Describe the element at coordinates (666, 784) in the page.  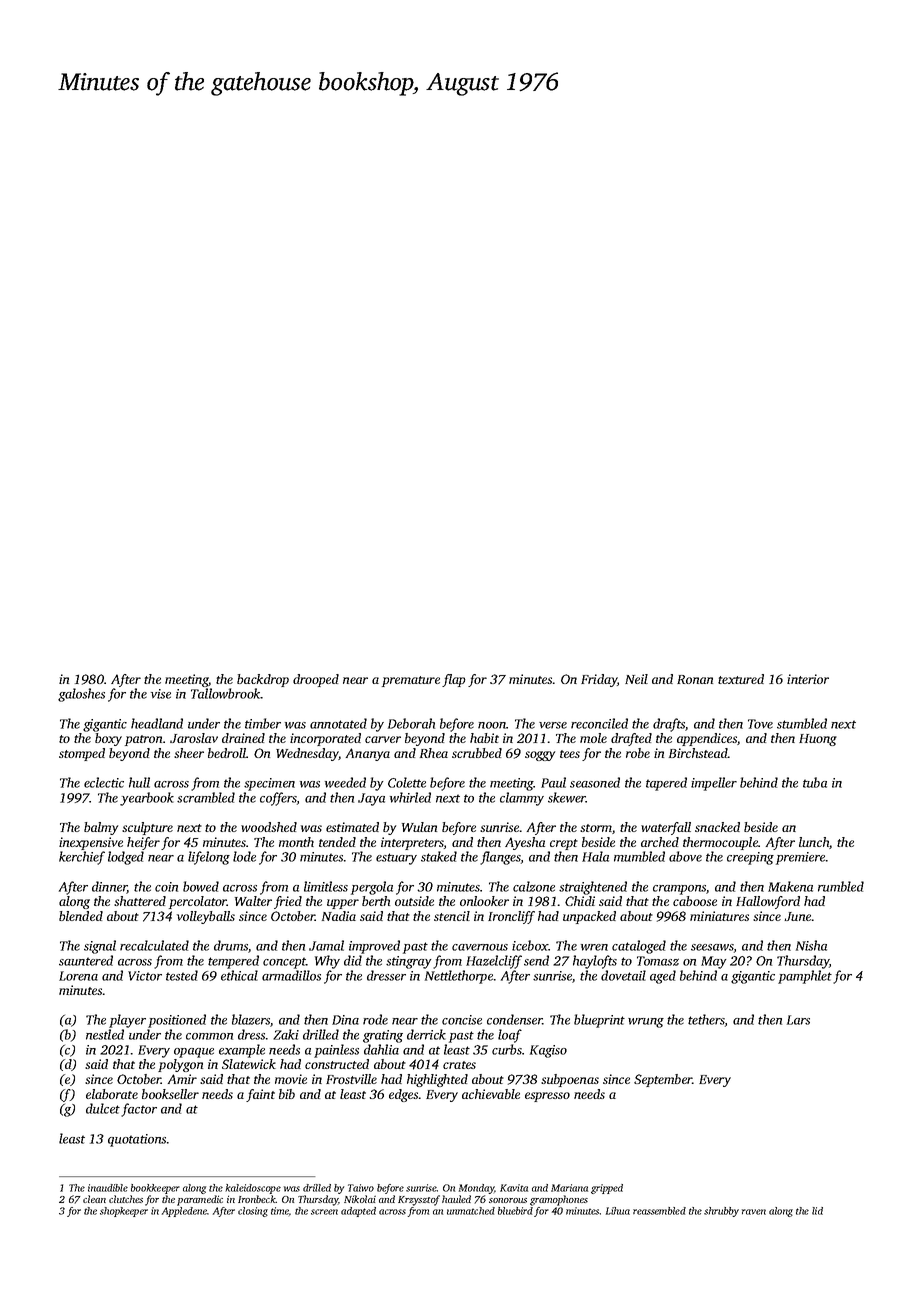
I see `tapered` at that location.
